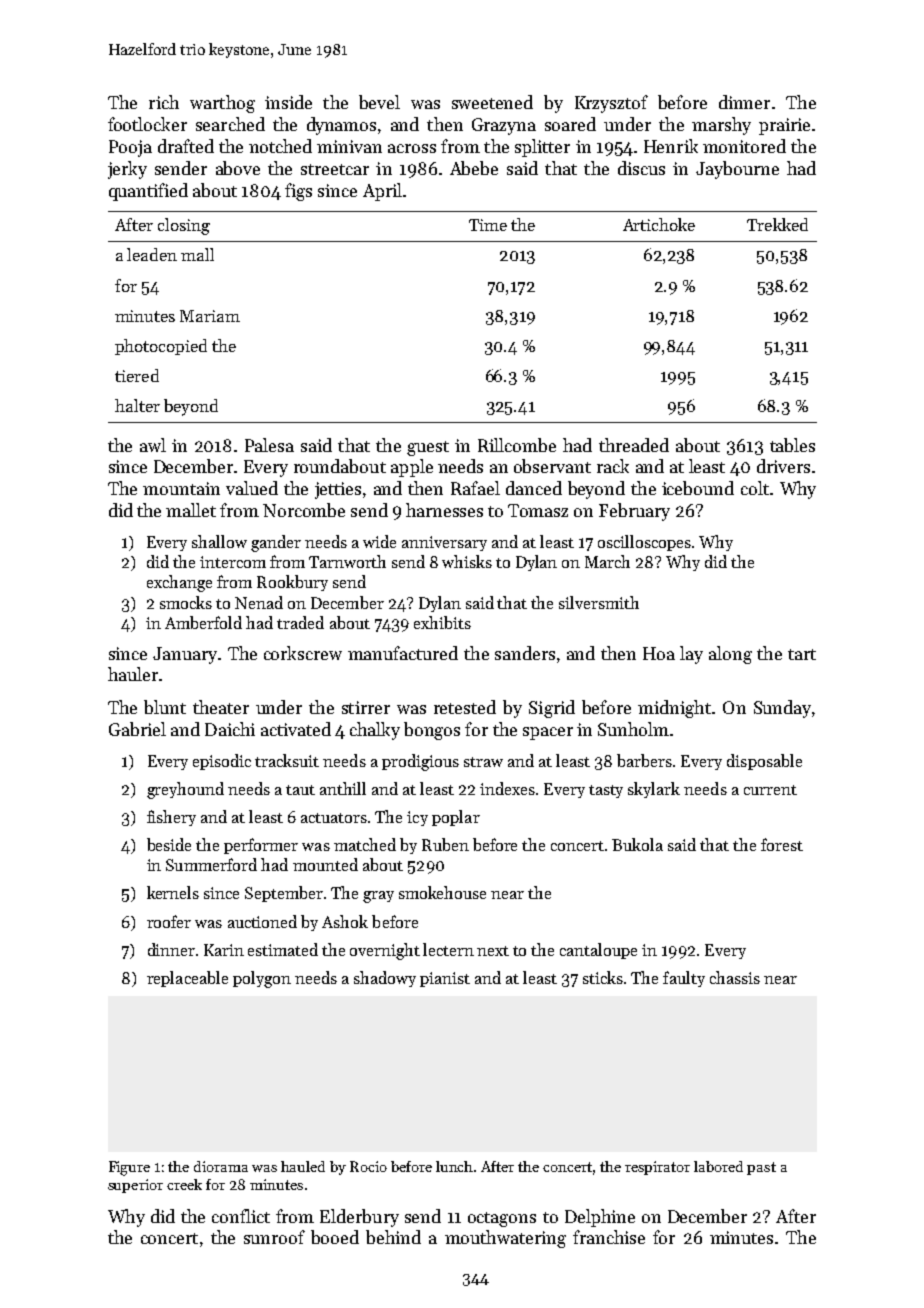  What do you see at coordinates (241, 1216) in the screenshot?
I see `conflict` at bounding box center [241, 1216].
